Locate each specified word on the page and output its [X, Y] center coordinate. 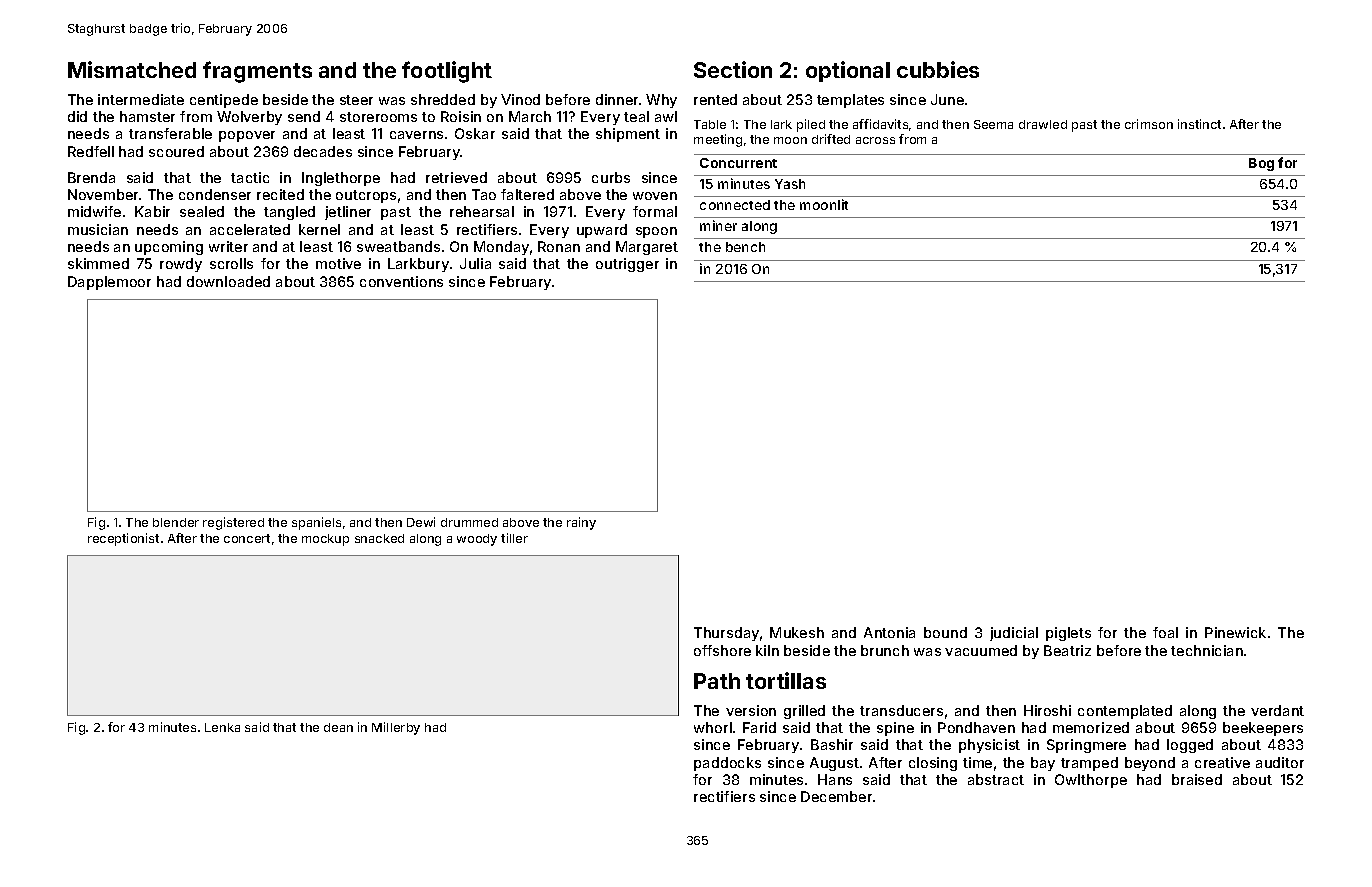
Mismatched [132, 69]
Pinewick [1235, 632]
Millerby [396, 728]
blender [176, 522]
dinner [617, 99]
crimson [1149, 124]
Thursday [726, 634]
